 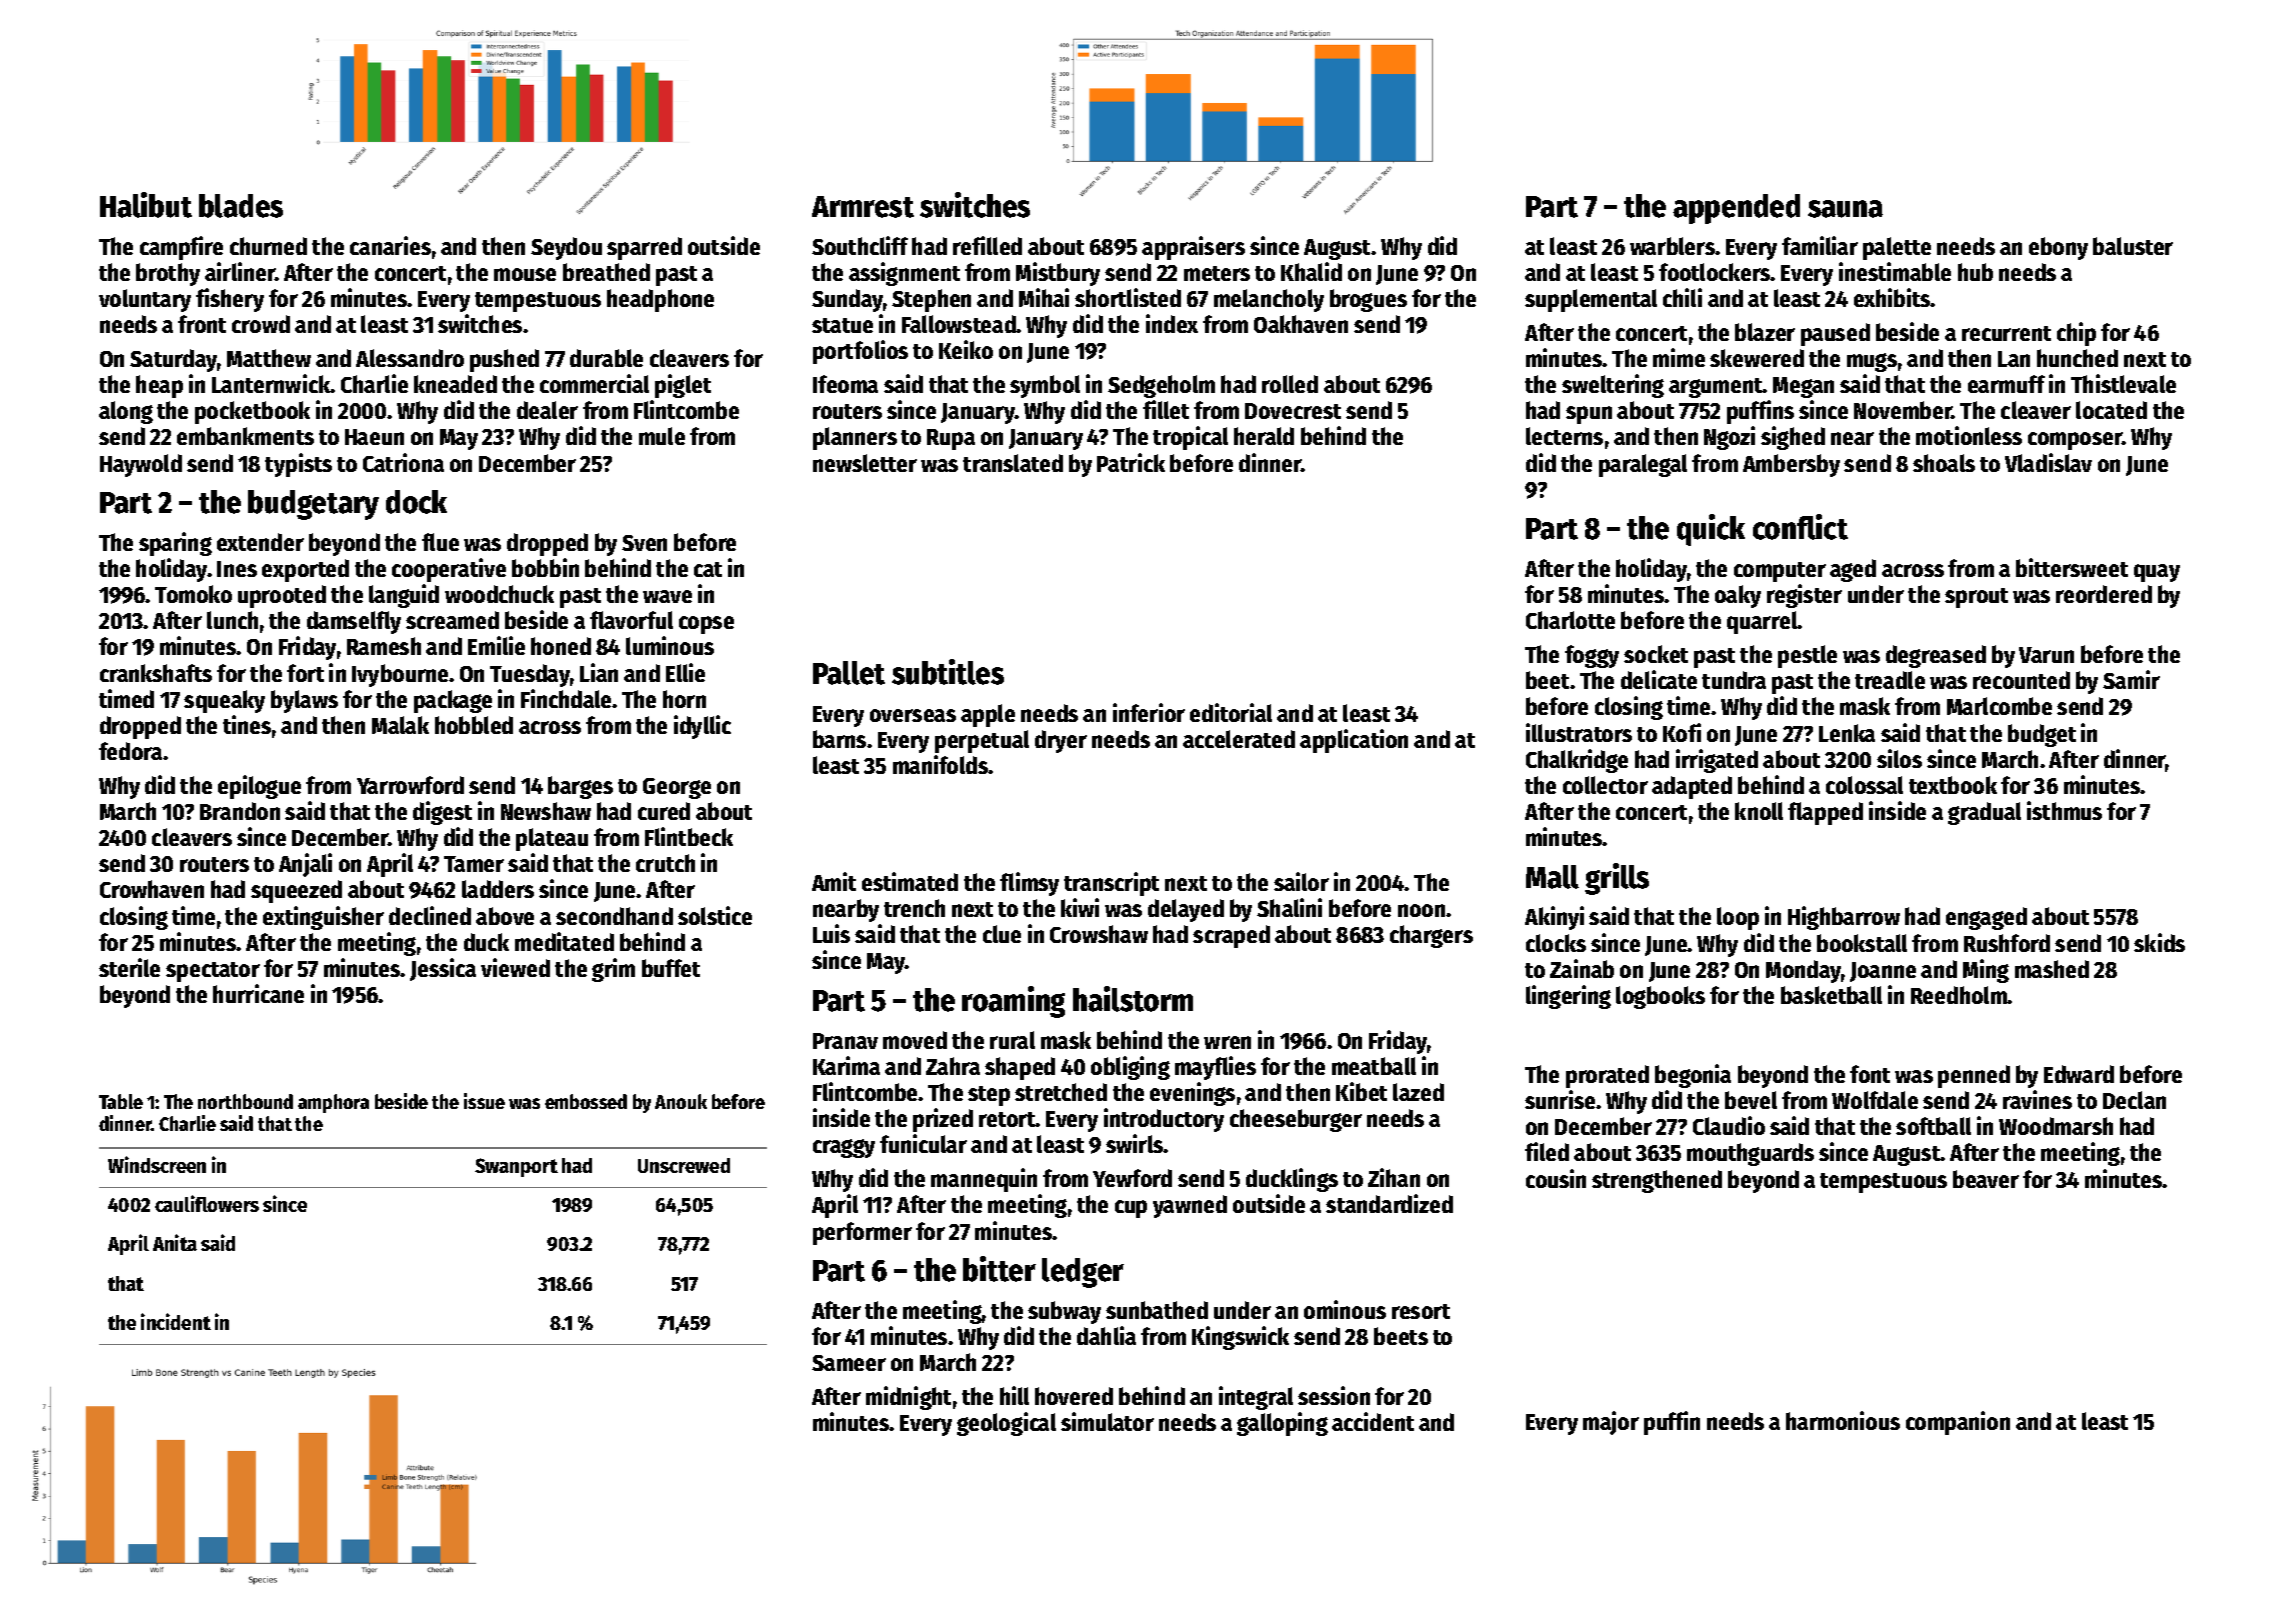 I want to click on sauna, so click(x=1845, y=209).
